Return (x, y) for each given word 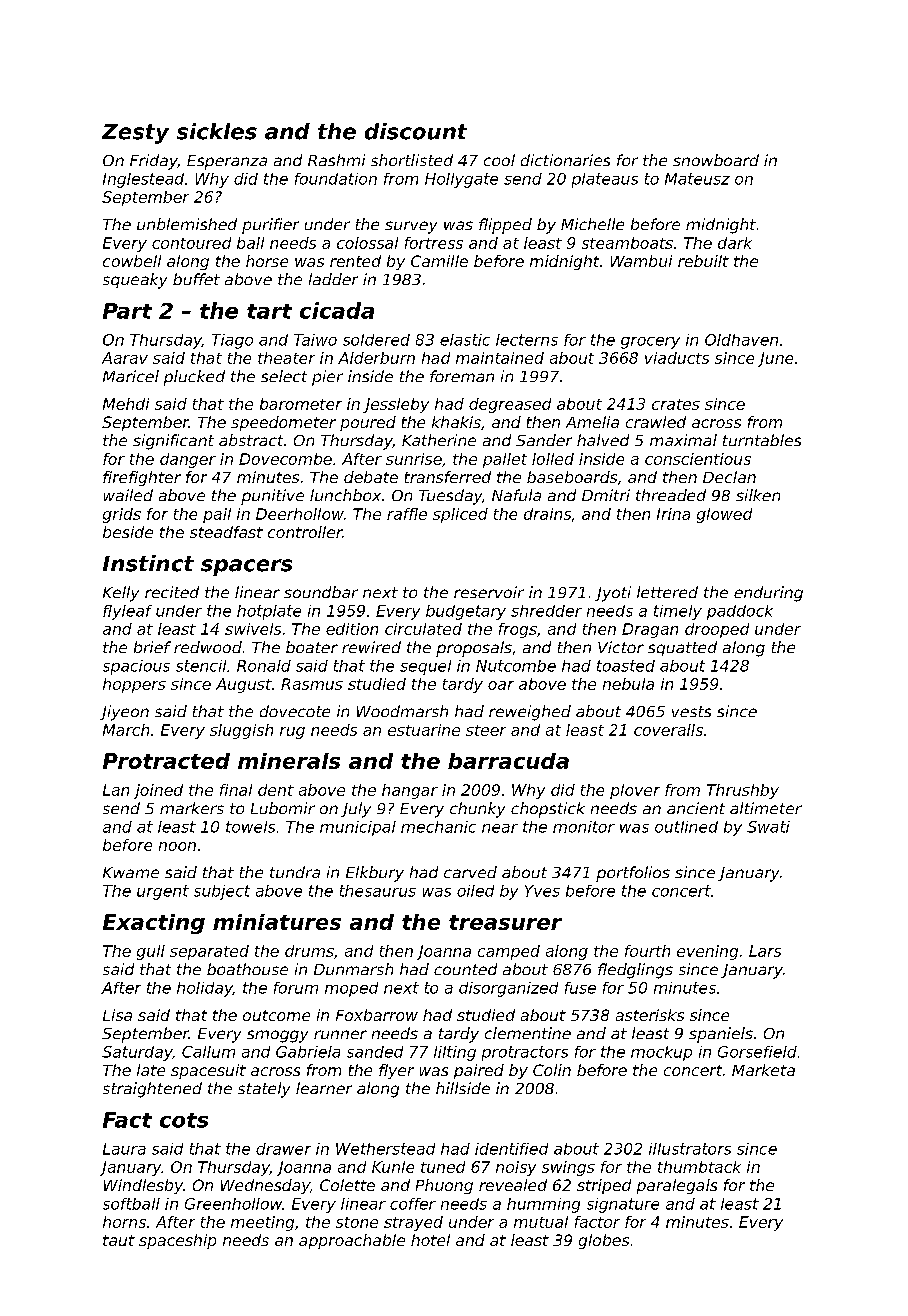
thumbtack (699, 1167)
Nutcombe (516, 666)
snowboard (716, 160)
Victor (621, 647)
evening (707, 952)
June (775, 359)
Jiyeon (124, 713)
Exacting (154, 924)
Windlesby (143, 1186)
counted (465, 969)
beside (128, 532)
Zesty (135, 134)
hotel (430, 1240)
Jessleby (396, 405)
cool (499, 160)
